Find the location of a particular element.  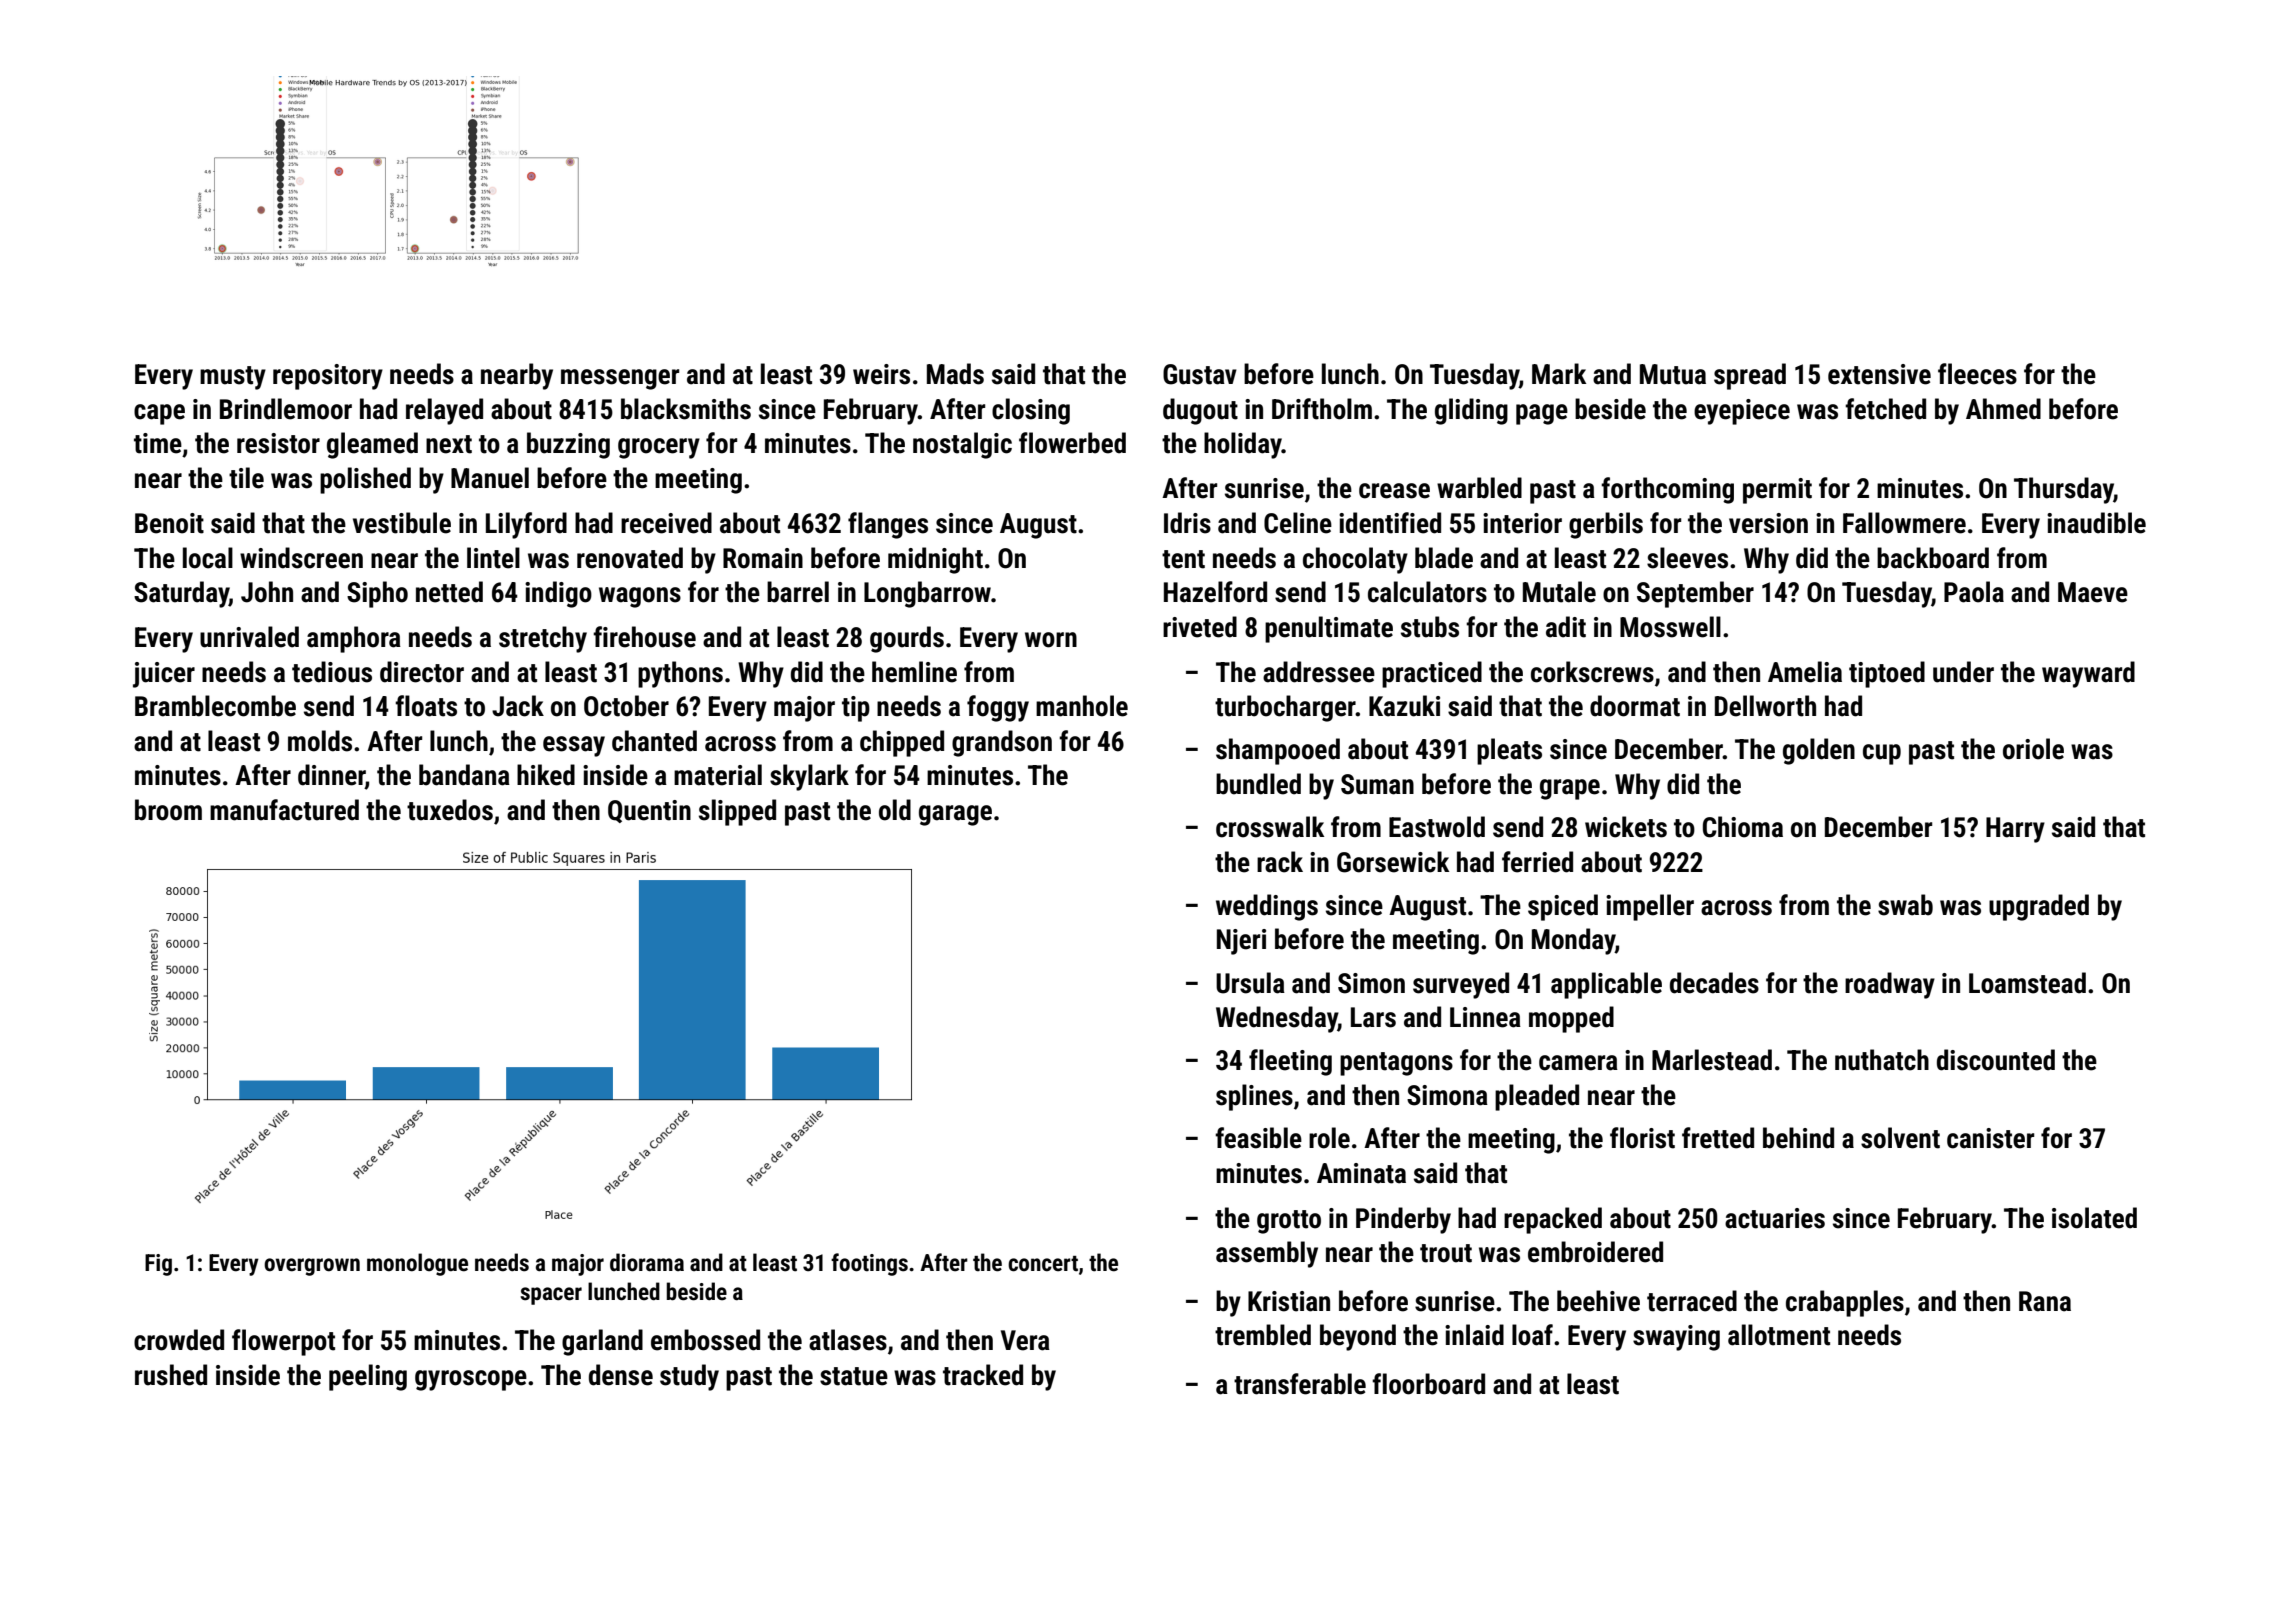

version is located at coordinates (1768, 523).
